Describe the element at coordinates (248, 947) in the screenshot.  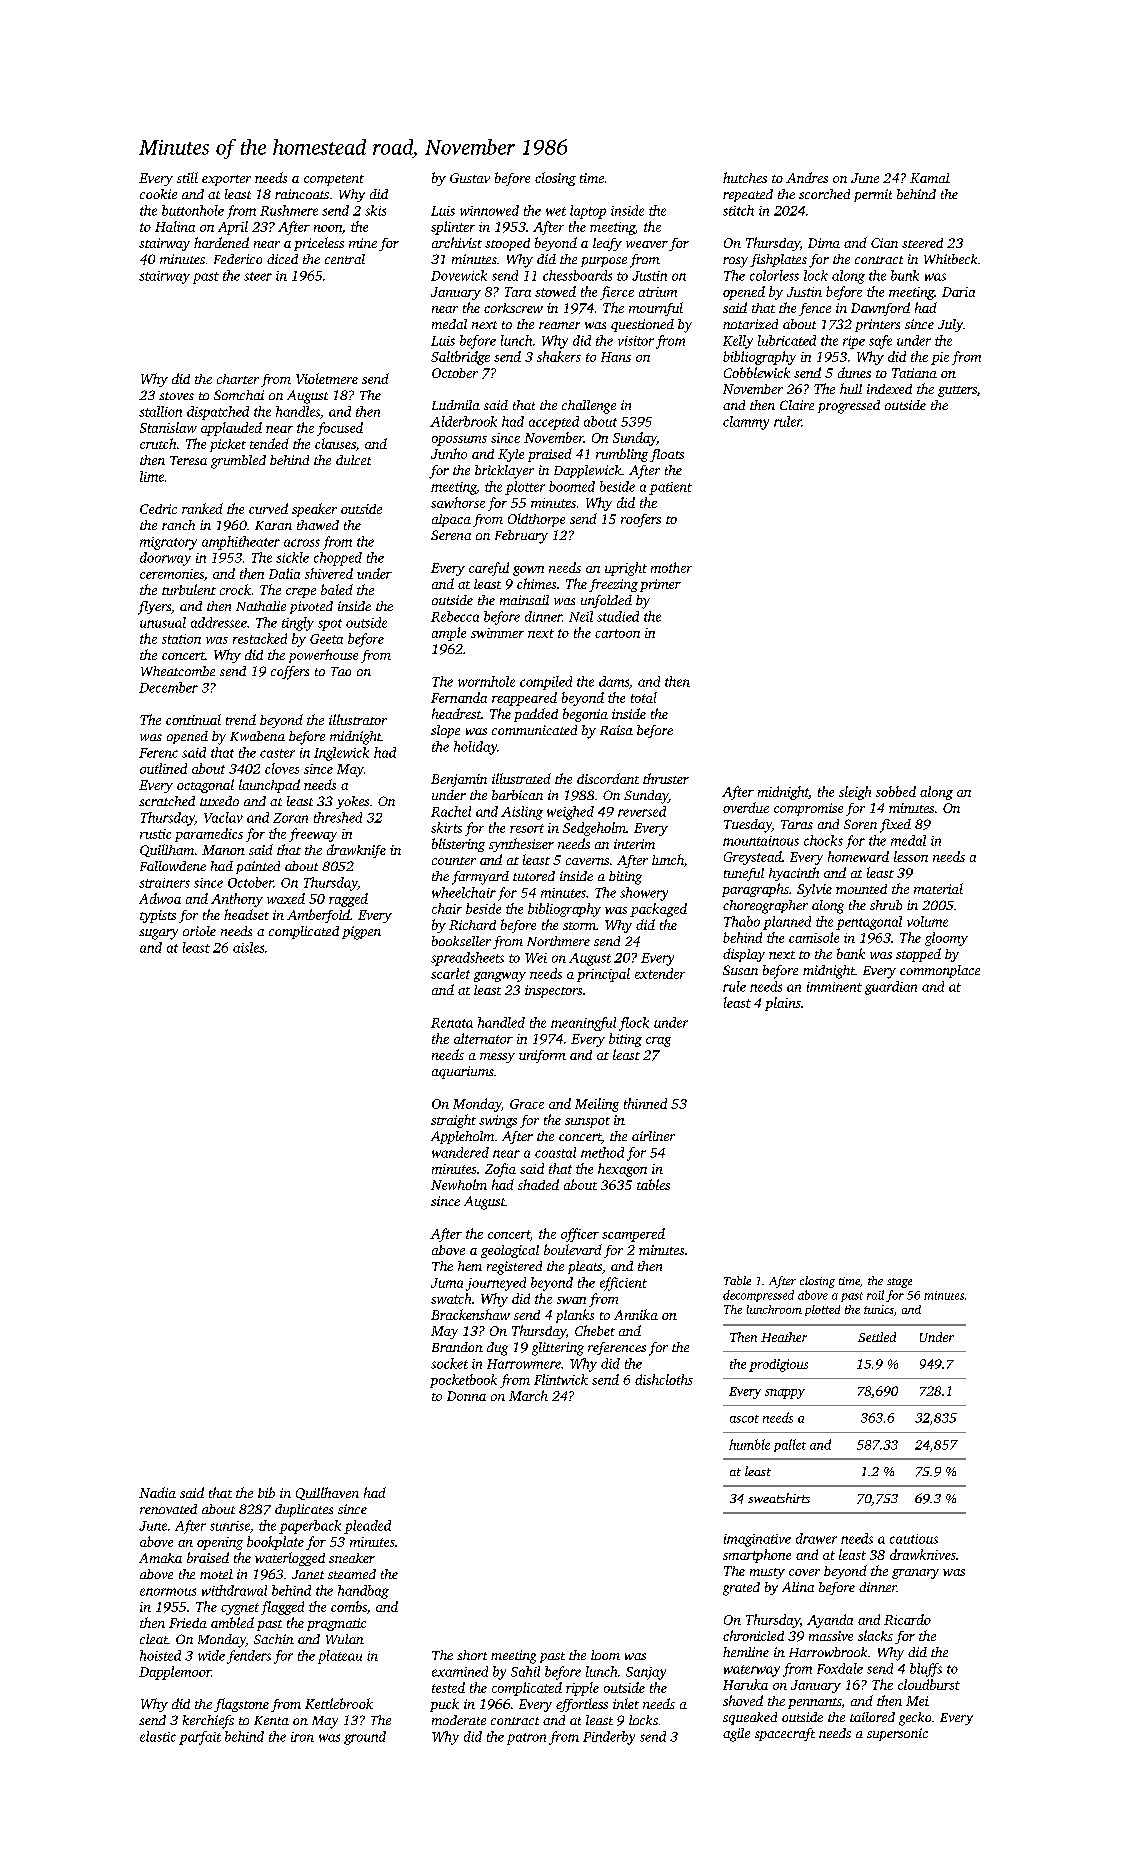
I see `aisles` at that location.
